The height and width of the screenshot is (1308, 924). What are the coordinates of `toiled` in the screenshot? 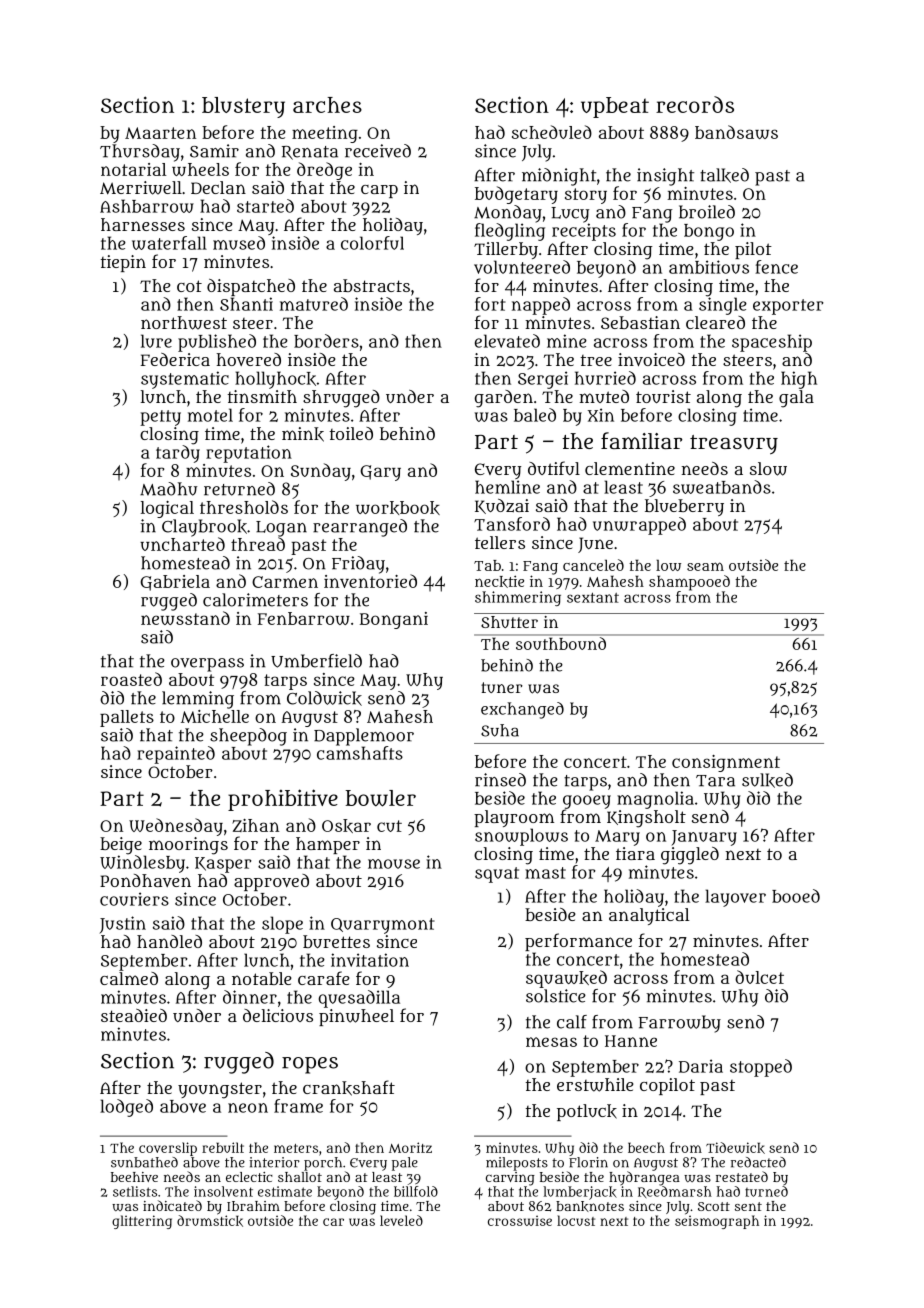 It's located at (351, 433).
